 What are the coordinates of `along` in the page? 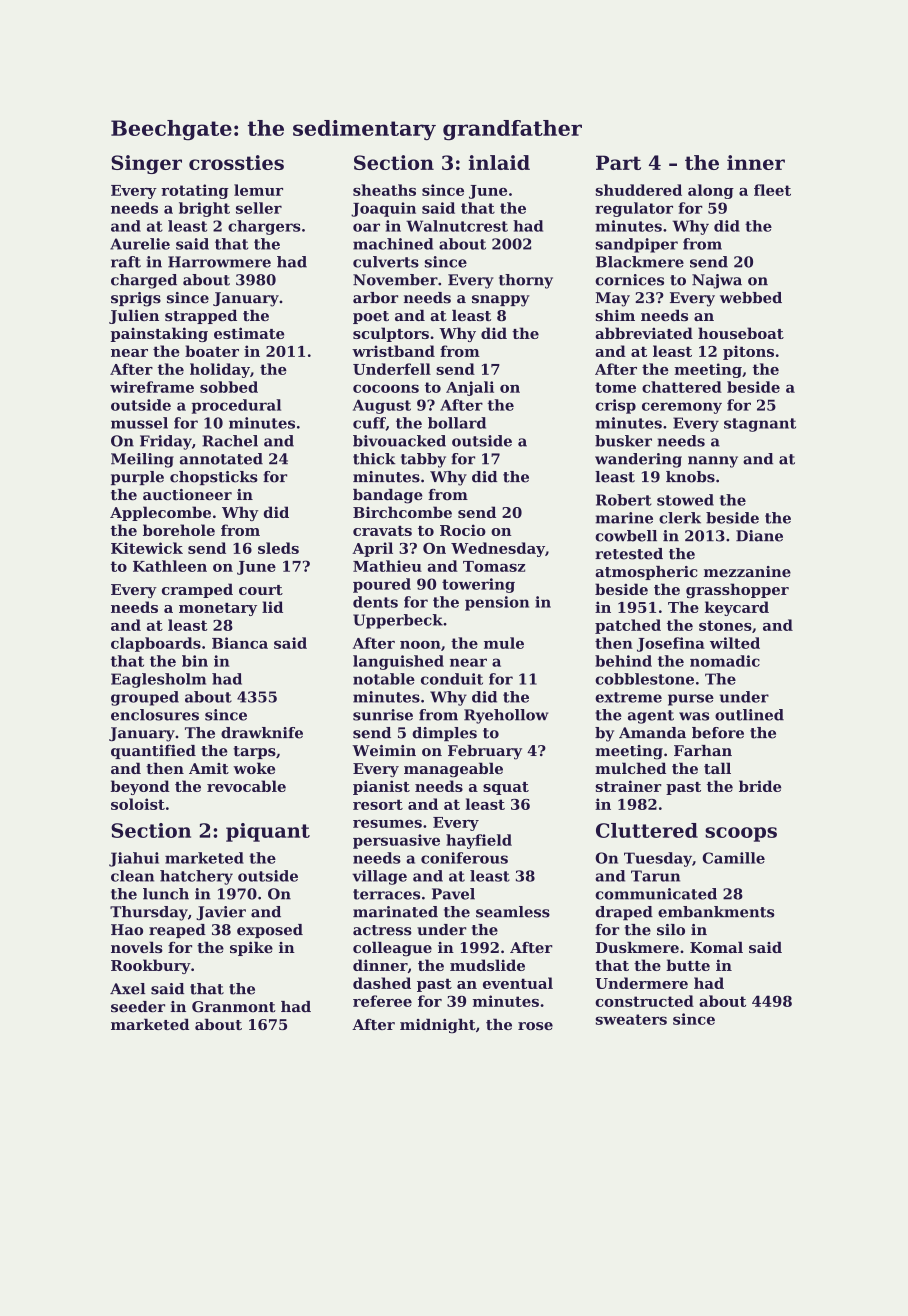 It's located at (711, 191).
